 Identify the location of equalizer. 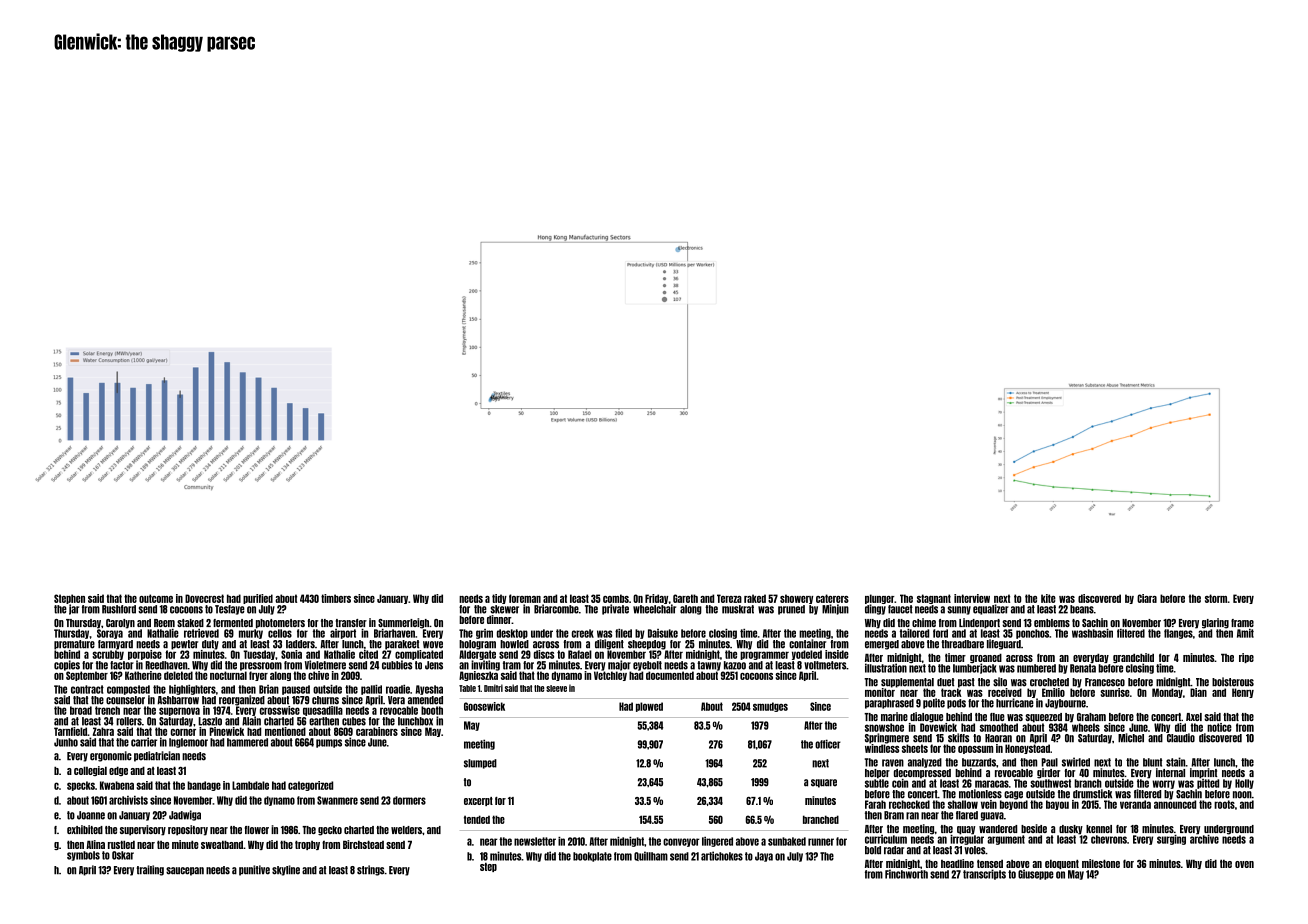
(991, 609).
